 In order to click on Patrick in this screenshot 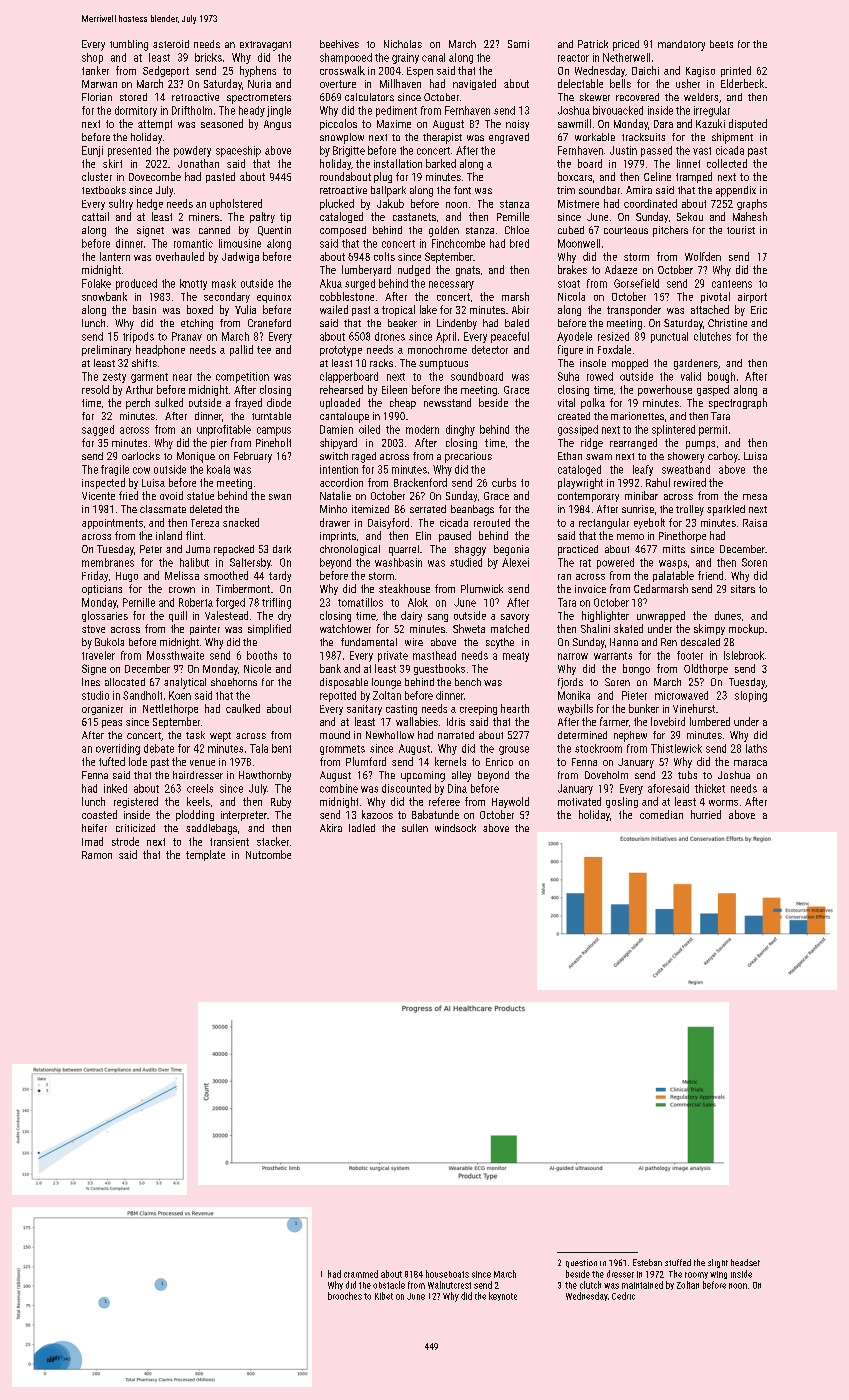, I will do `click(593, 44)`.
